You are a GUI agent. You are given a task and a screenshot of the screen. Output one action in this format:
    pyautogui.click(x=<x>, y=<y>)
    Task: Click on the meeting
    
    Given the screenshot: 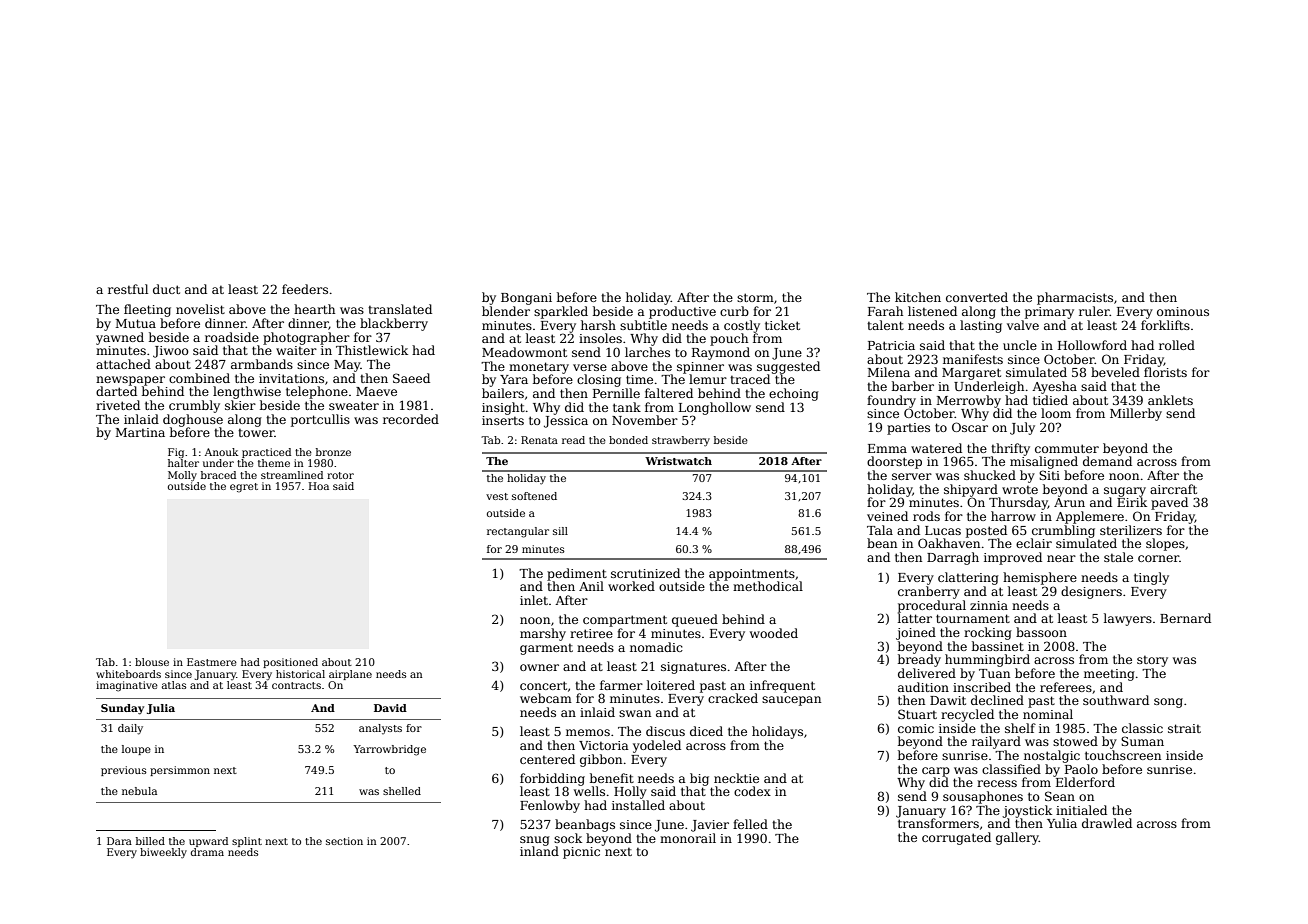 What is the action you would take?
    pyautogui.click(x=1109, y=675)
